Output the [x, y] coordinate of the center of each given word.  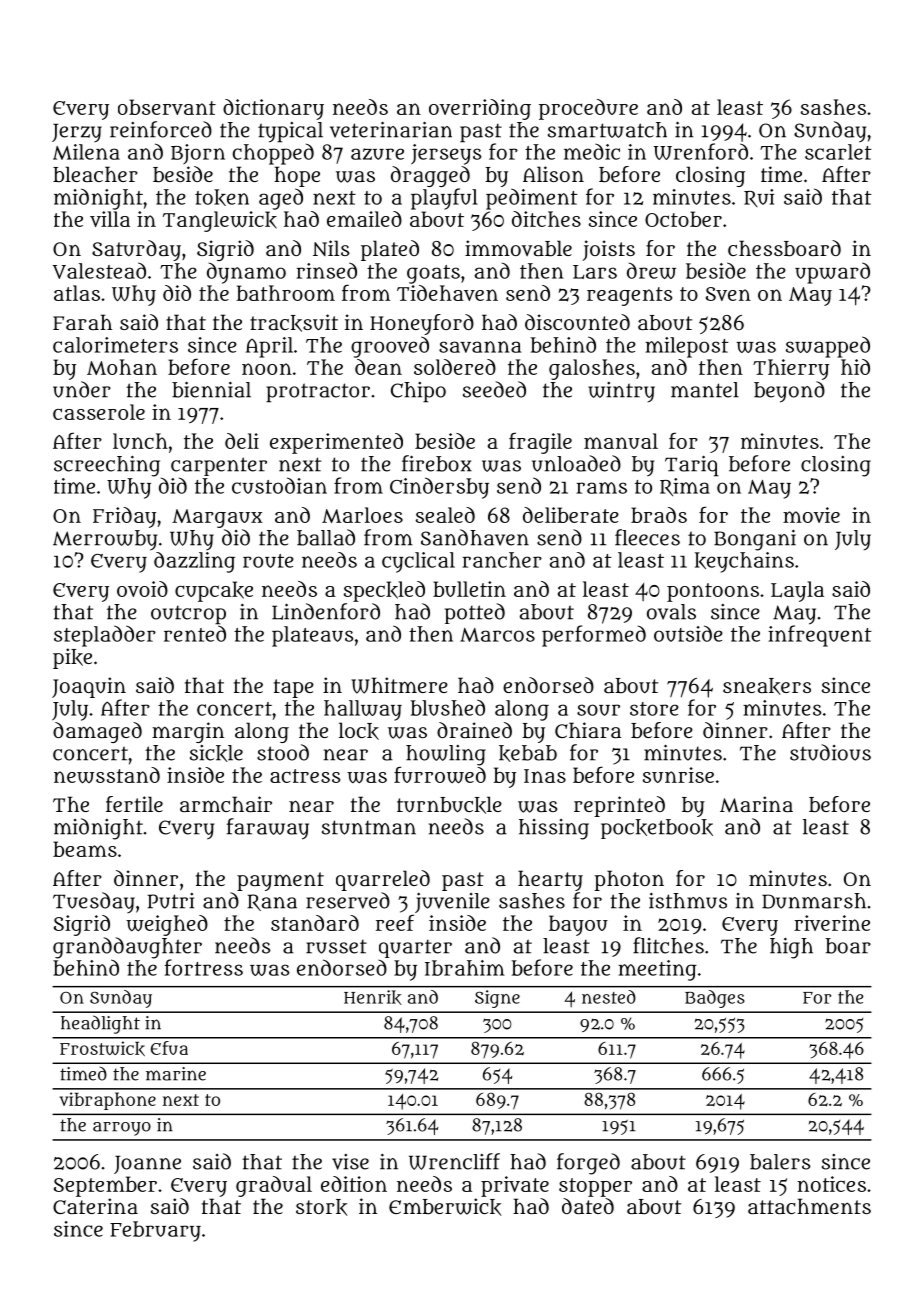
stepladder [105, 636]
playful [444, 199]
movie [811, 515]
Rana [272, 902]
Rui [759, 198]
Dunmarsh [814, 901]
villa [110, 219]
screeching [107, 466]
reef [395, 922]
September [105, 1186]
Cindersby [439, 488]
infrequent [820, 636]
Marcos [497, 635]
